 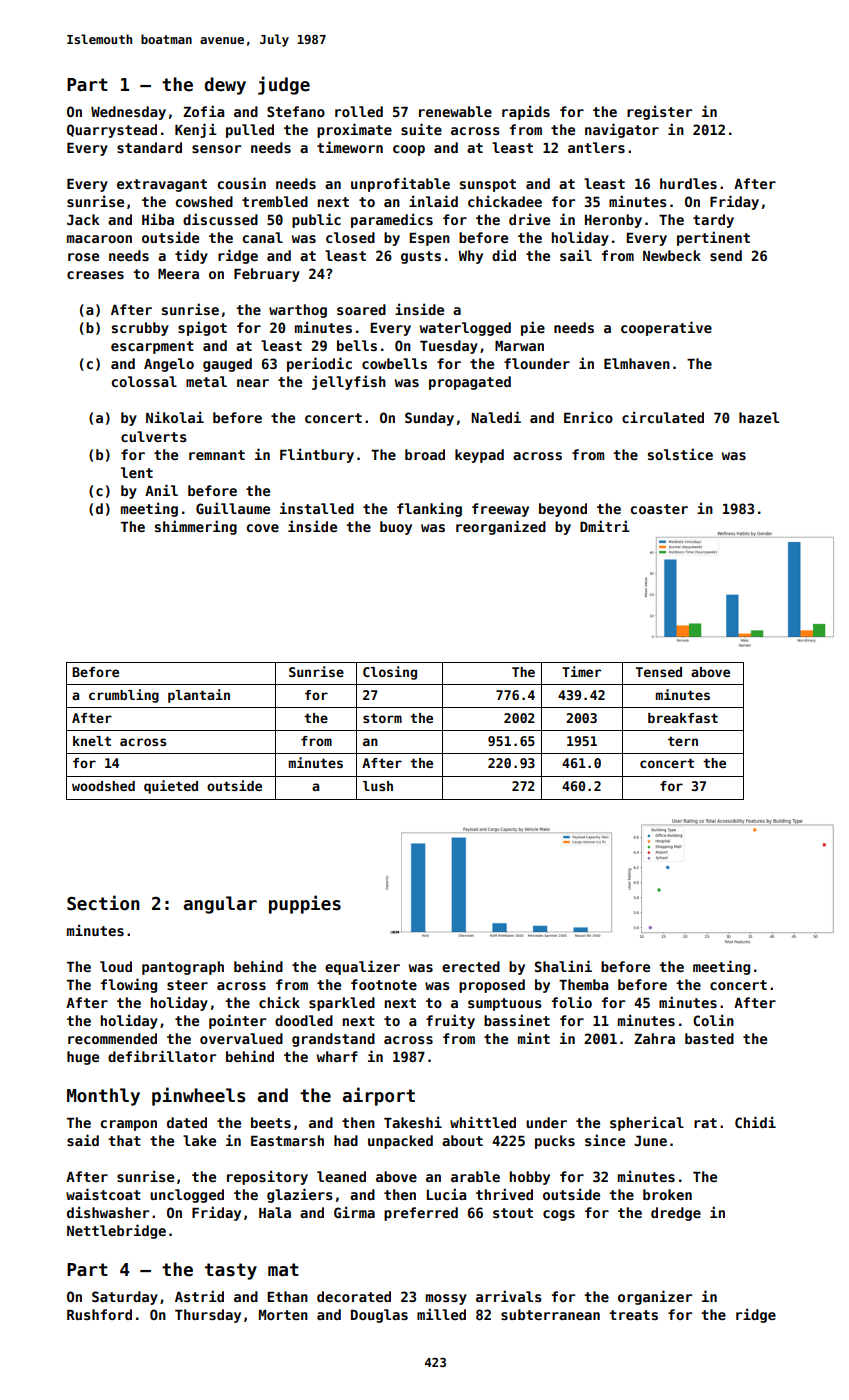 I want to click on tasty, so click(x=231, y=1271).
